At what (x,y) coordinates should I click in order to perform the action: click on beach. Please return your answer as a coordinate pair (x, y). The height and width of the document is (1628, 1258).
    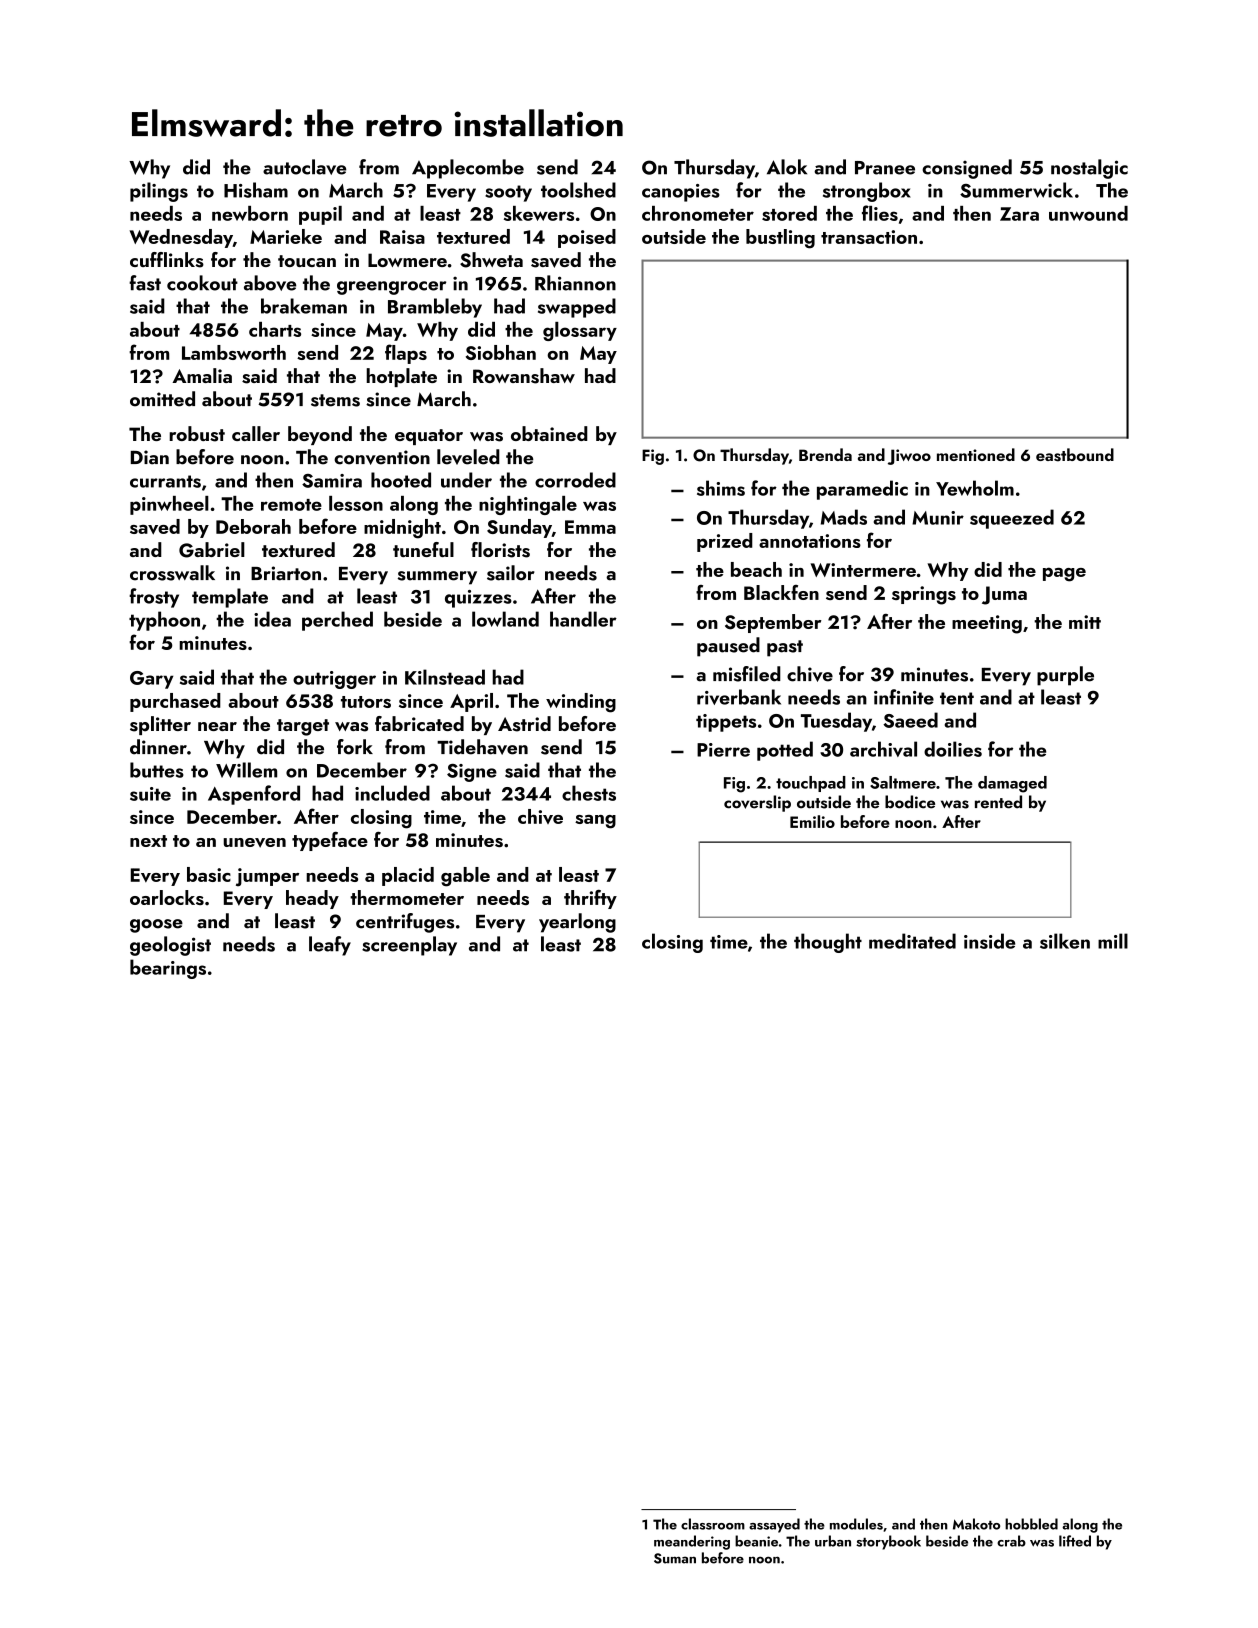
    Looking at the image, I should click on (756, 569).
